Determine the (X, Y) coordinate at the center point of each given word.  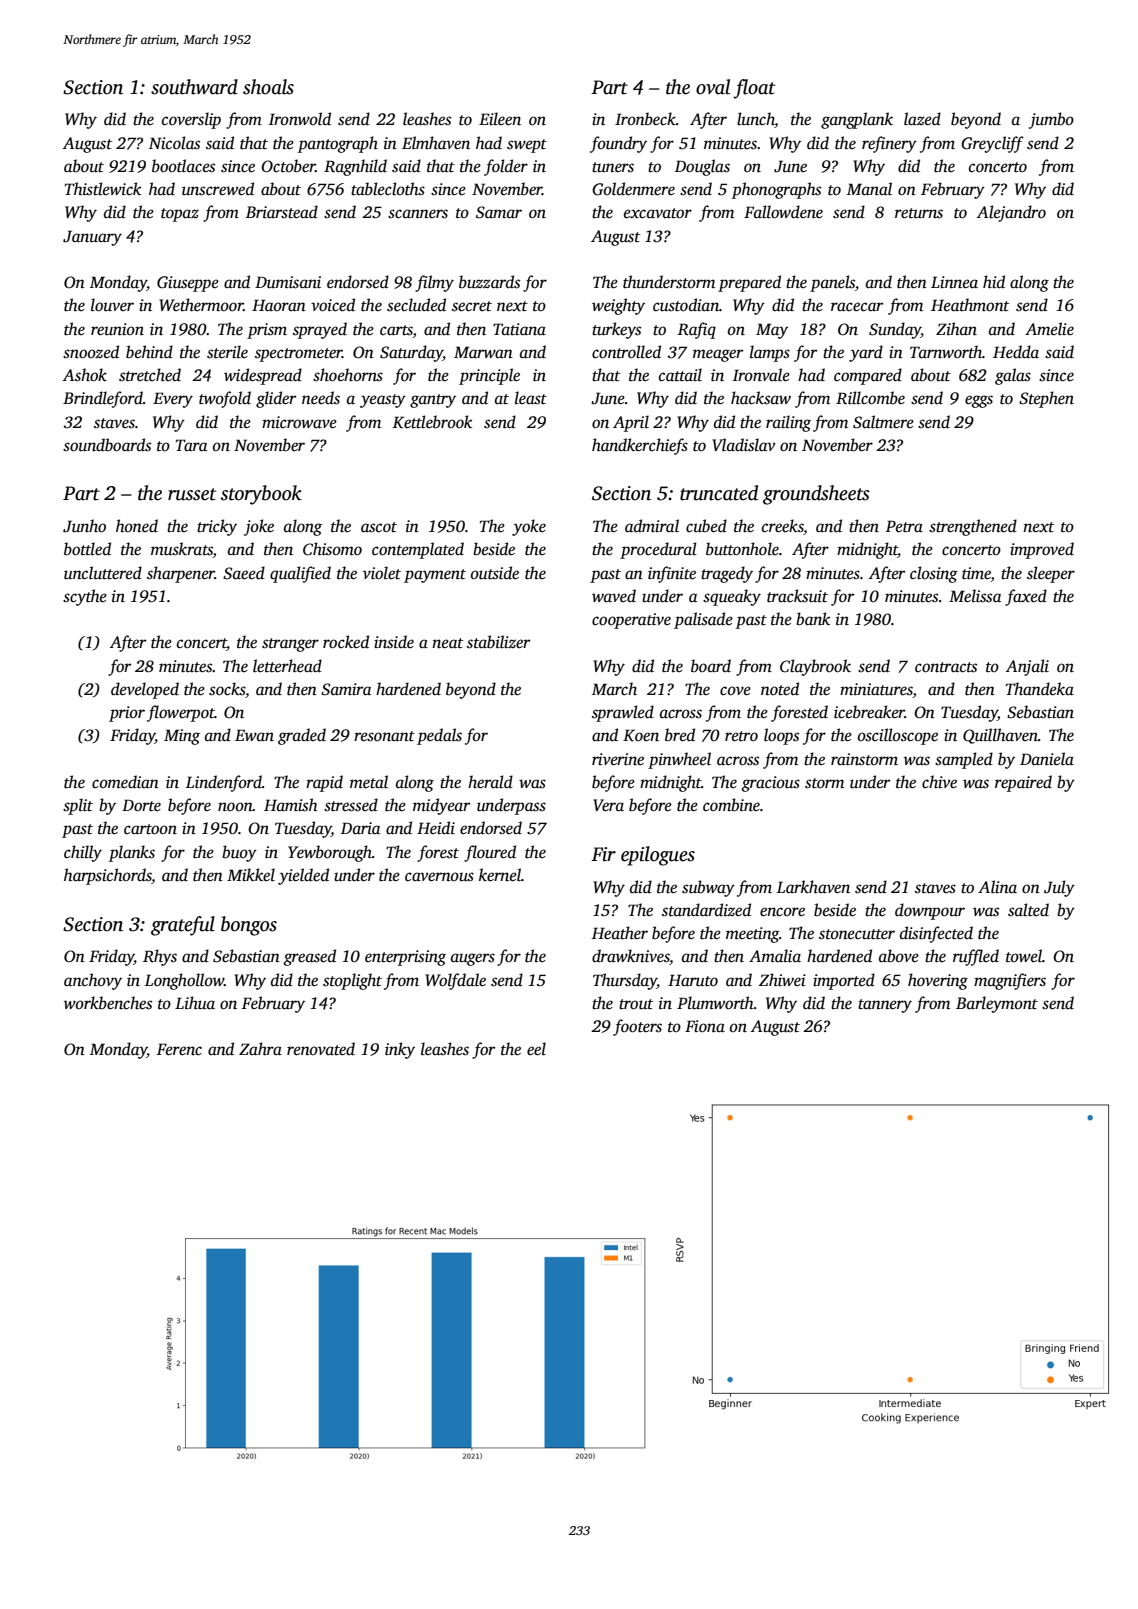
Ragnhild (355, 167)
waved (614, 596)
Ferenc (179, 1049)
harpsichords (108, 876)
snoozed (91, 352)
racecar (857, 307)
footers (637, 1027)
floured (490, 853)
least (531, 398)
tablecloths (388, 189)
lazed (922, 119)
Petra (904, 526)
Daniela (1047, 759)
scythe (85, 597)
